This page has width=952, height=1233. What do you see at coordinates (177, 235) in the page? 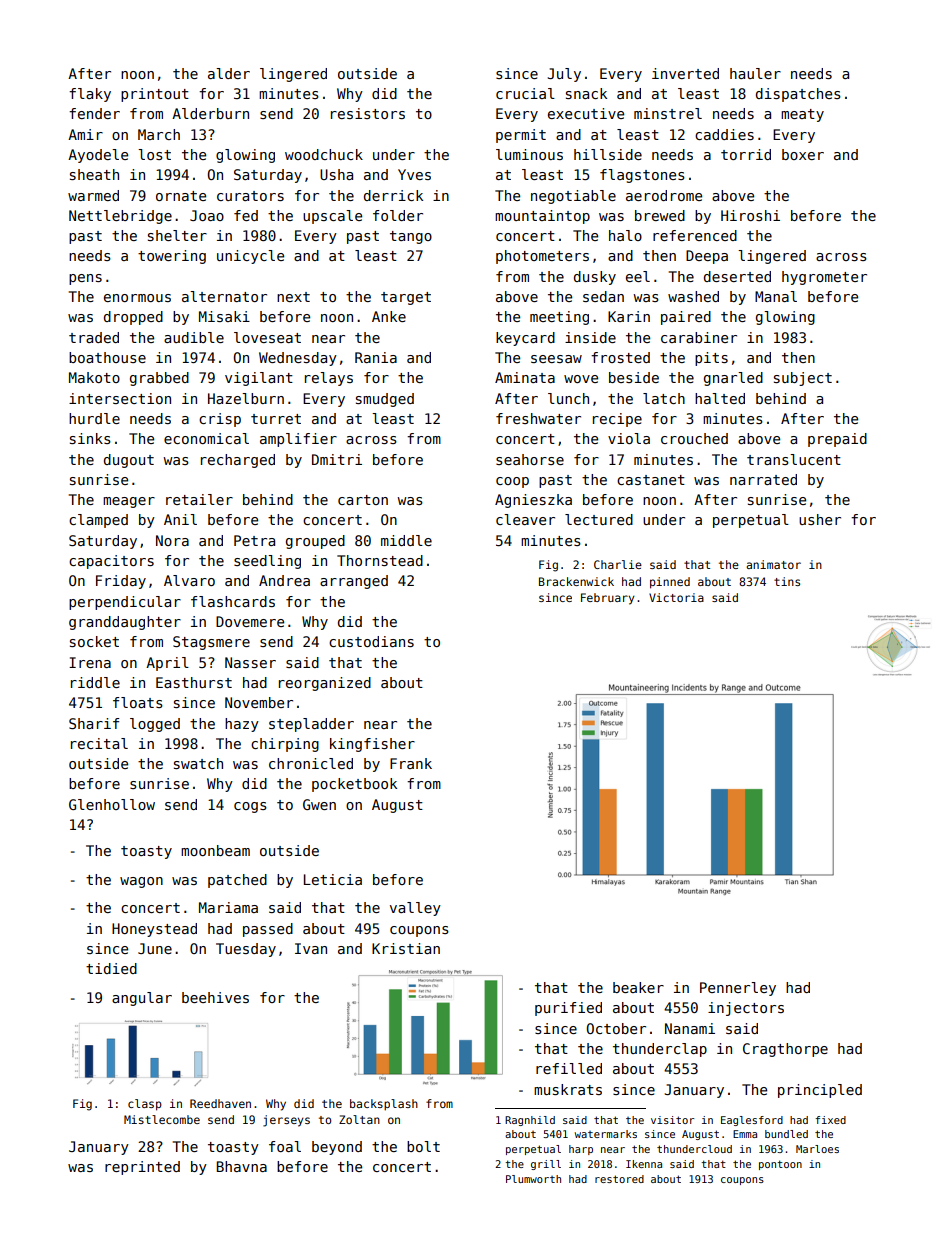
I see `shelter` at bounding box center [177, 235].
